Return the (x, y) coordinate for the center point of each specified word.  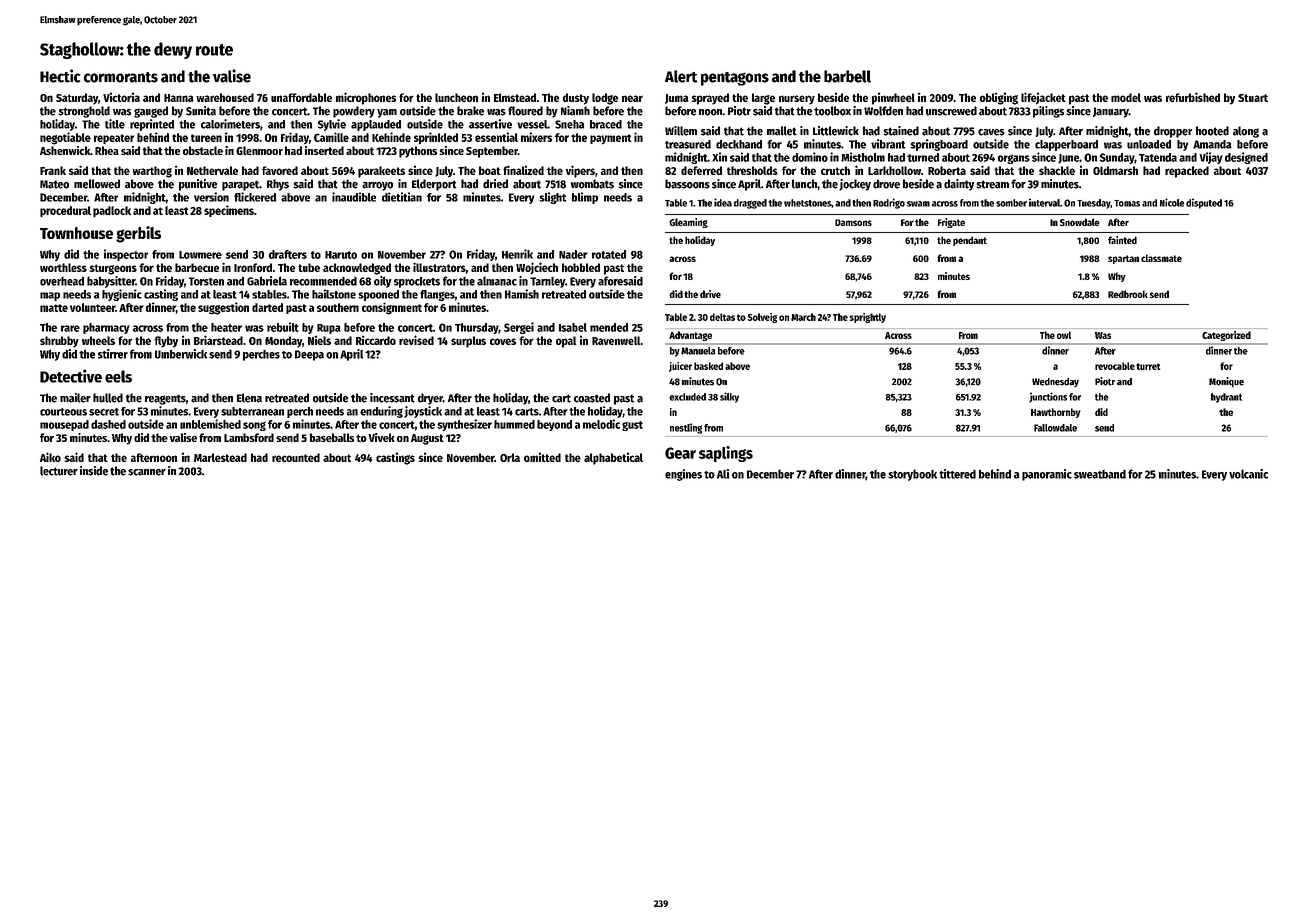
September (492, 152)
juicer (680, 367)
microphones (366, 98)
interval (1044, 202)
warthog (152, 172)
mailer (75, 398)
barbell (847, 76)
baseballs (332, 437)
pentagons (735, 79)
